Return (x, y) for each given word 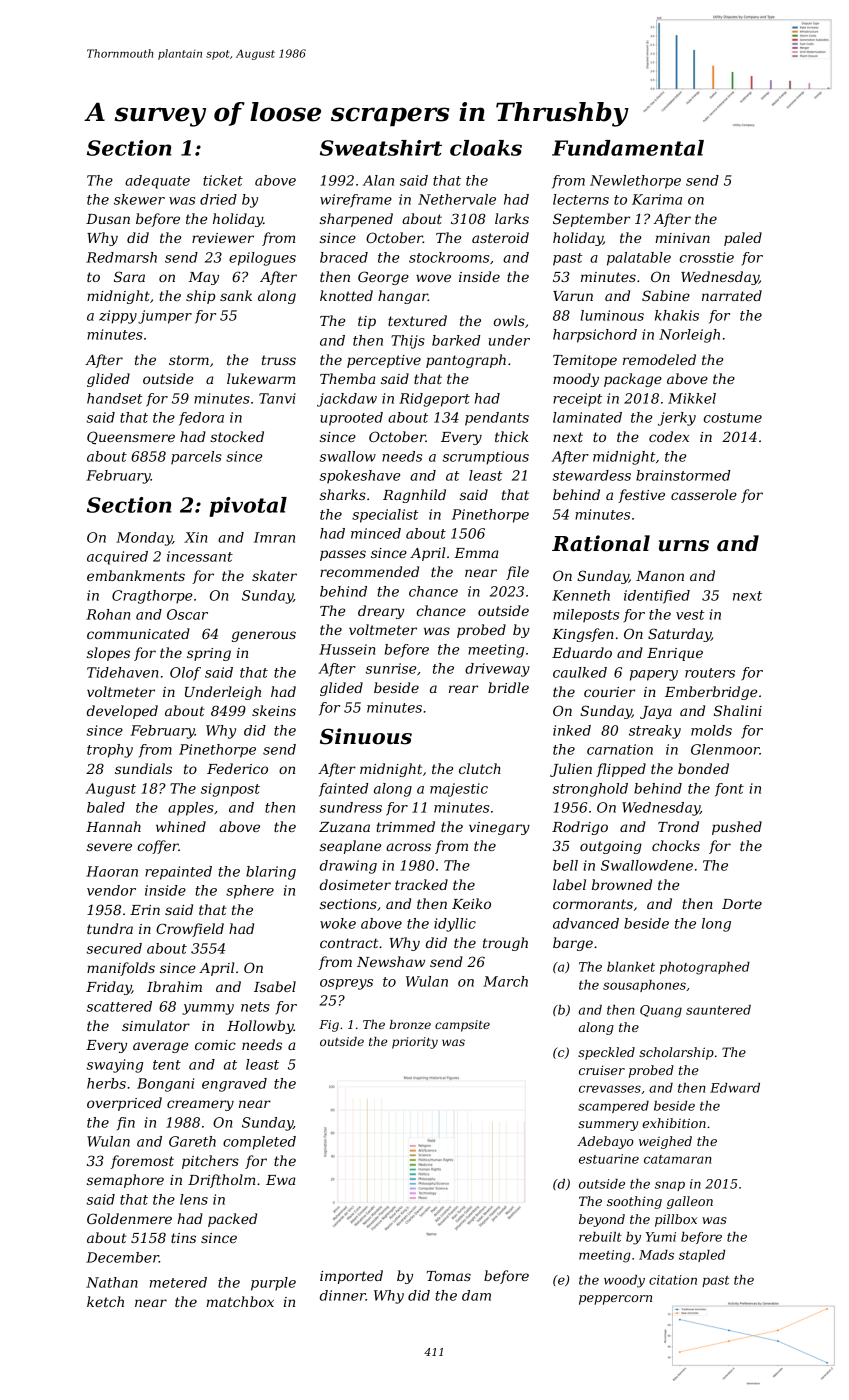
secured (114, 948)
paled (743, 239)
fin (126, 1123)
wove (433, 278)
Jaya (656, 712)
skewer (139, 199)
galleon (690, 1202)
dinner (343, 1295)
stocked (237, 436)
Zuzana (344, 827)
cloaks (486, 148)
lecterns (581, 199)
